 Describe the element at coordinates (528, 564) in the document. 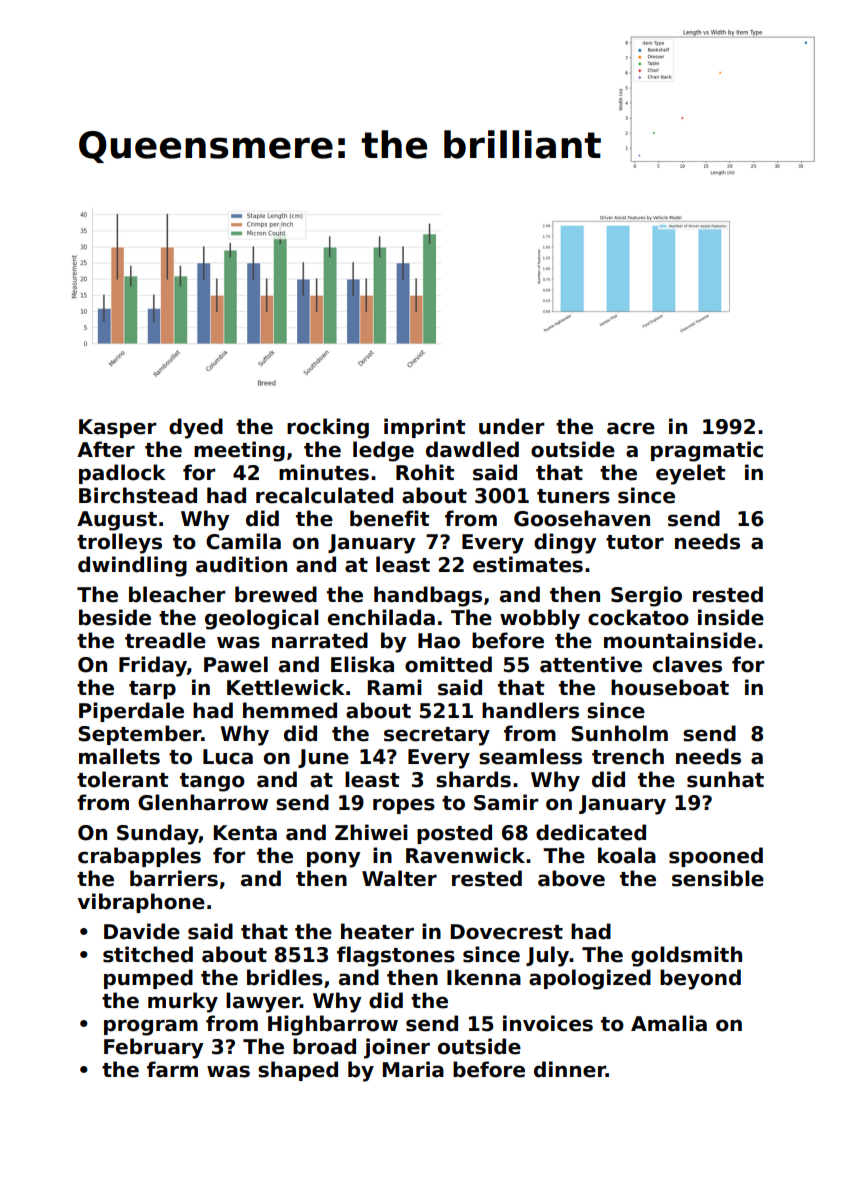

I see `estimates` at that location.
